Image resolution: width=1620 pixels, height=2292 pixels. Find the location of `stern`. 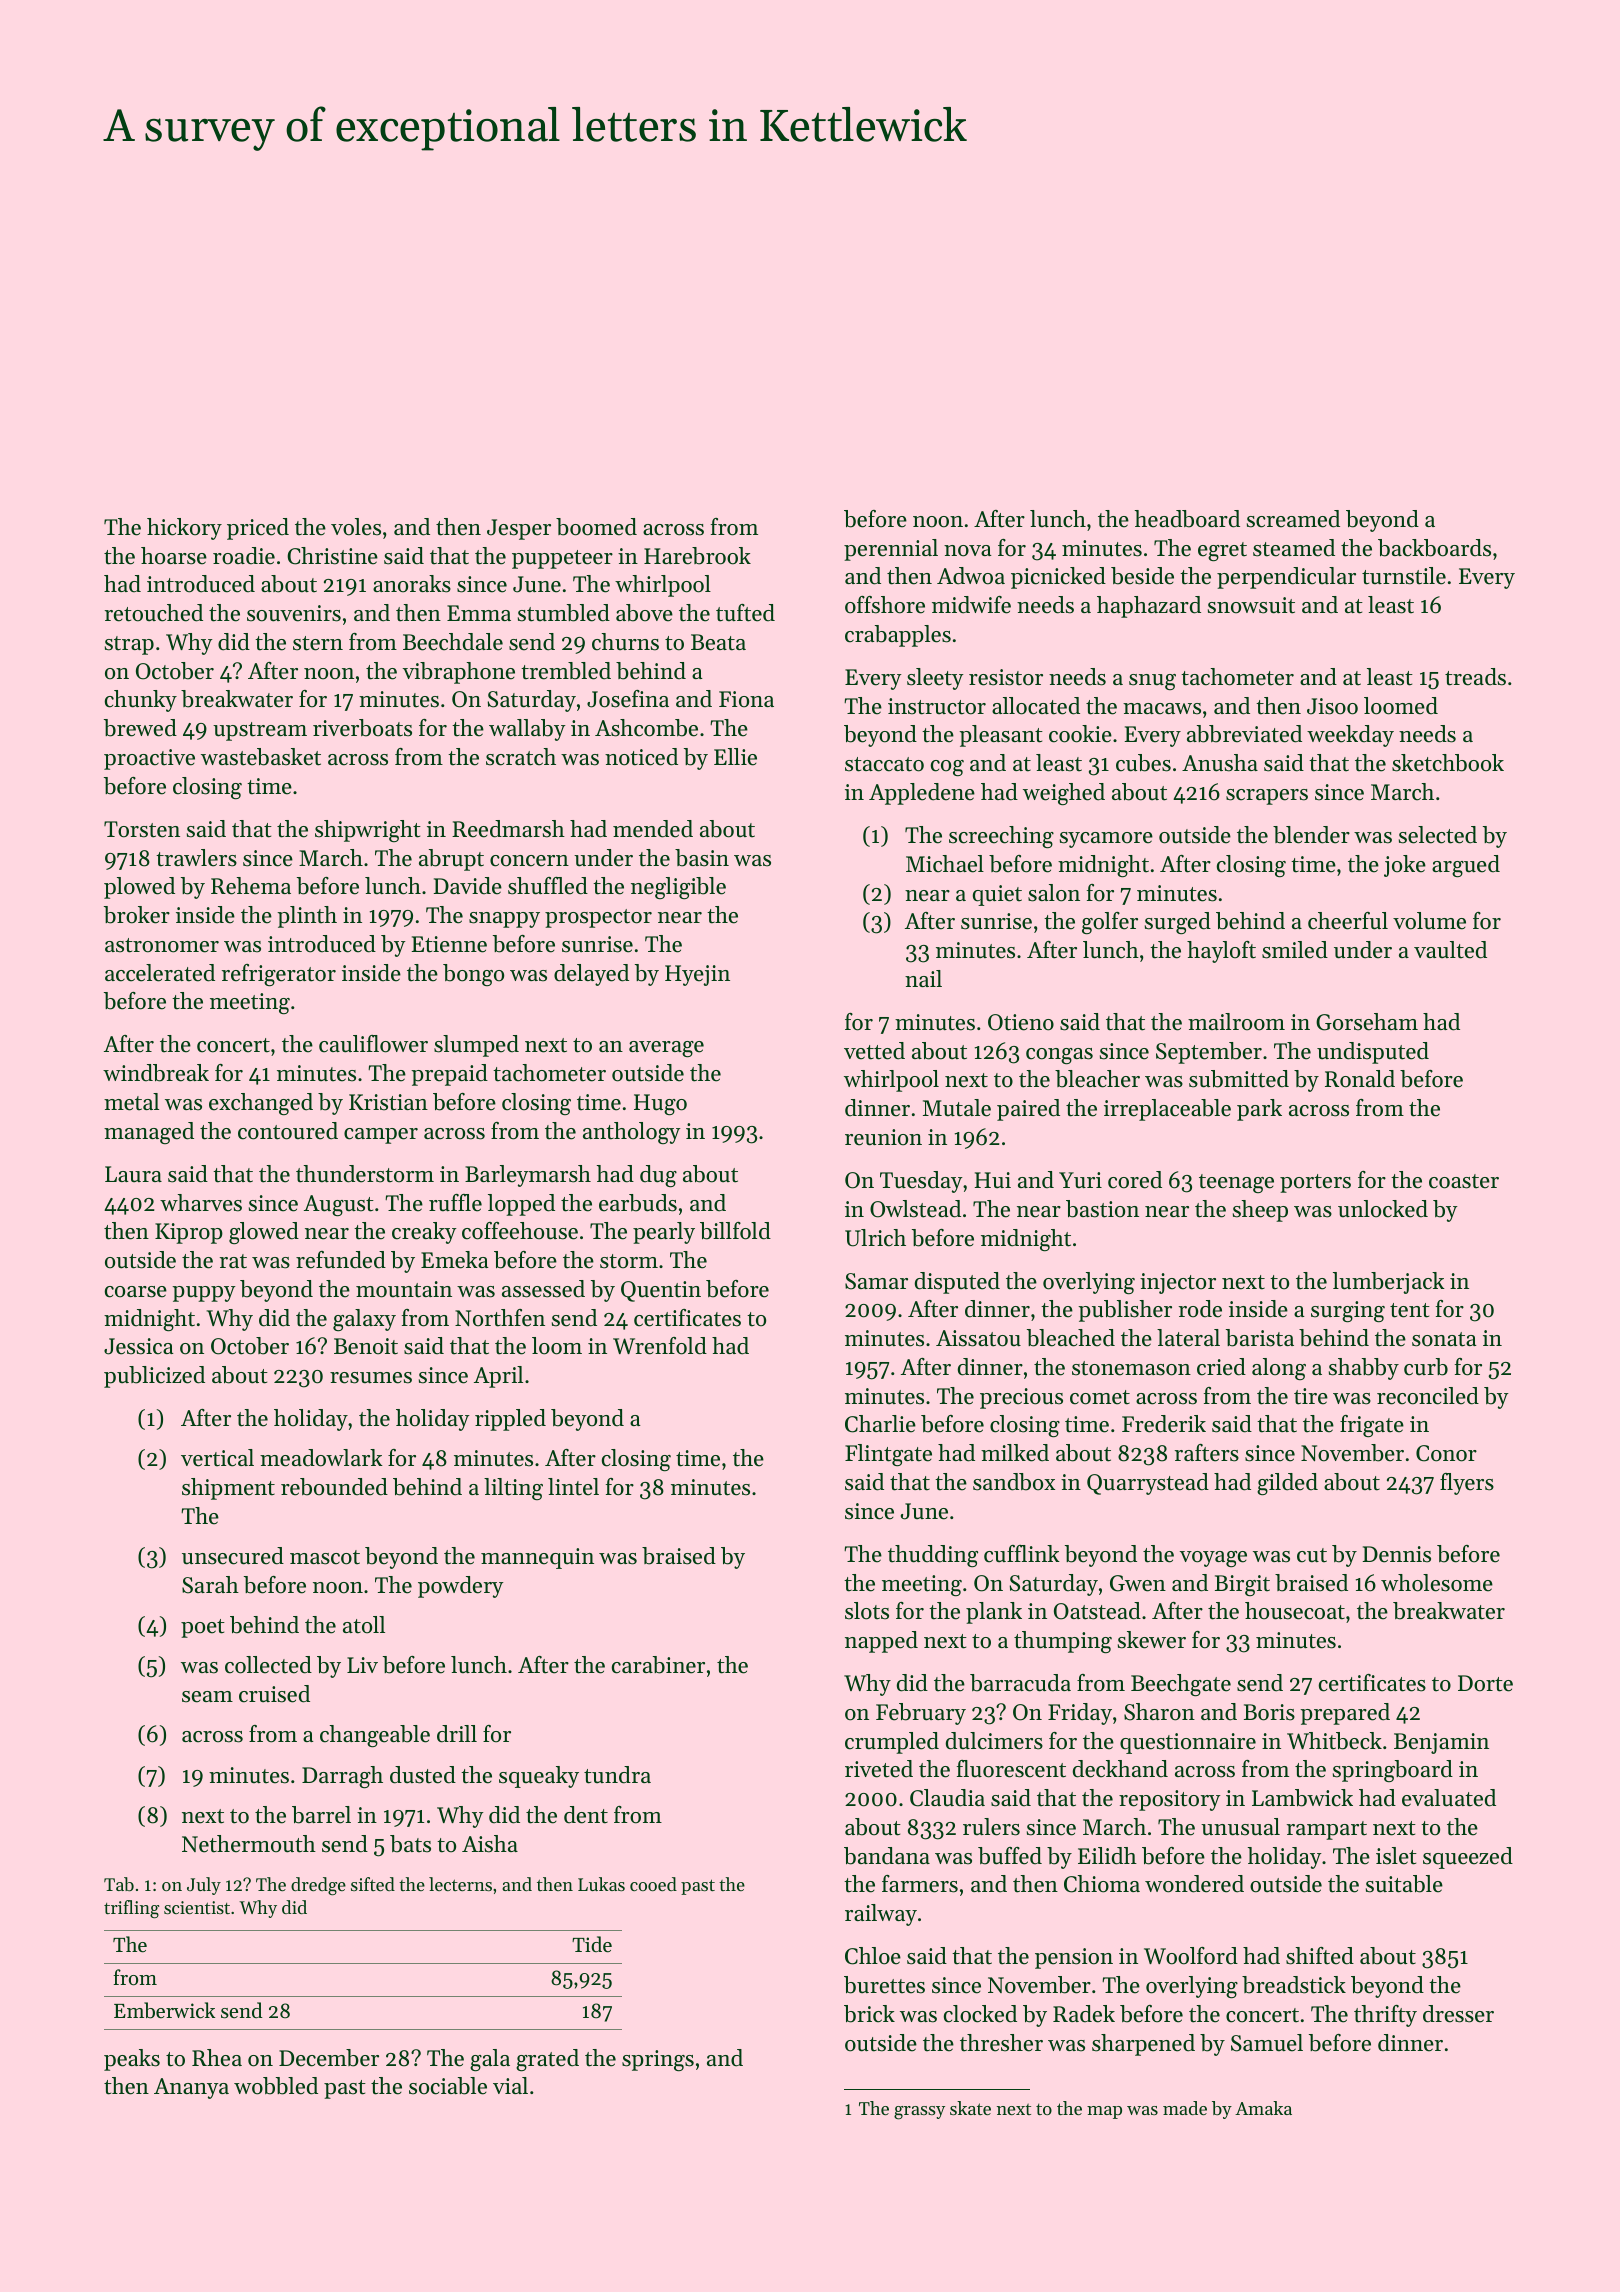

stern is located at coordinates (318, 643).
